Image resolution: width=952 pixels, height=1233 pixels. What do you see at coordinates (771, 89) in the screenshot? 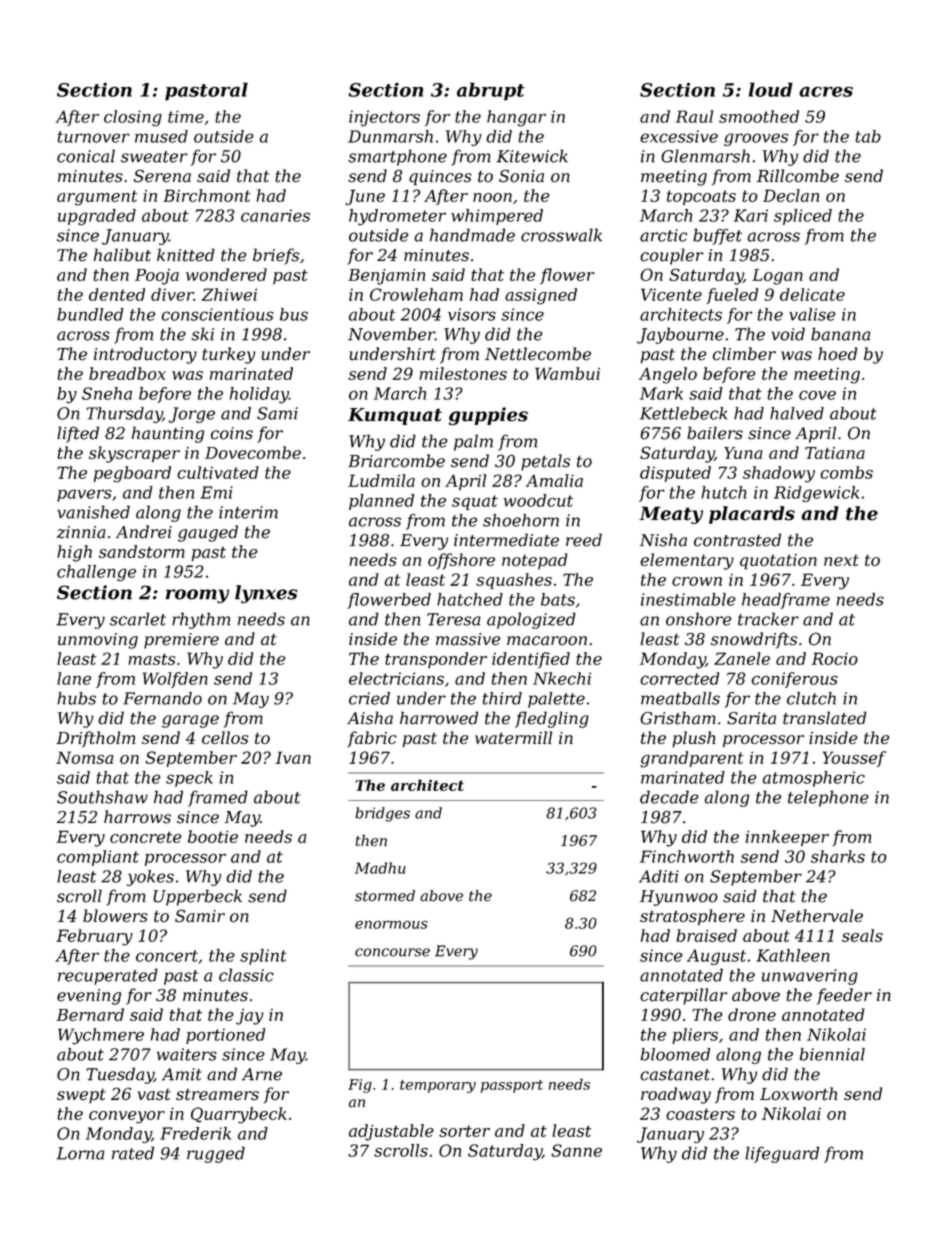
I see `loud` at bounding box center [771, 89].
